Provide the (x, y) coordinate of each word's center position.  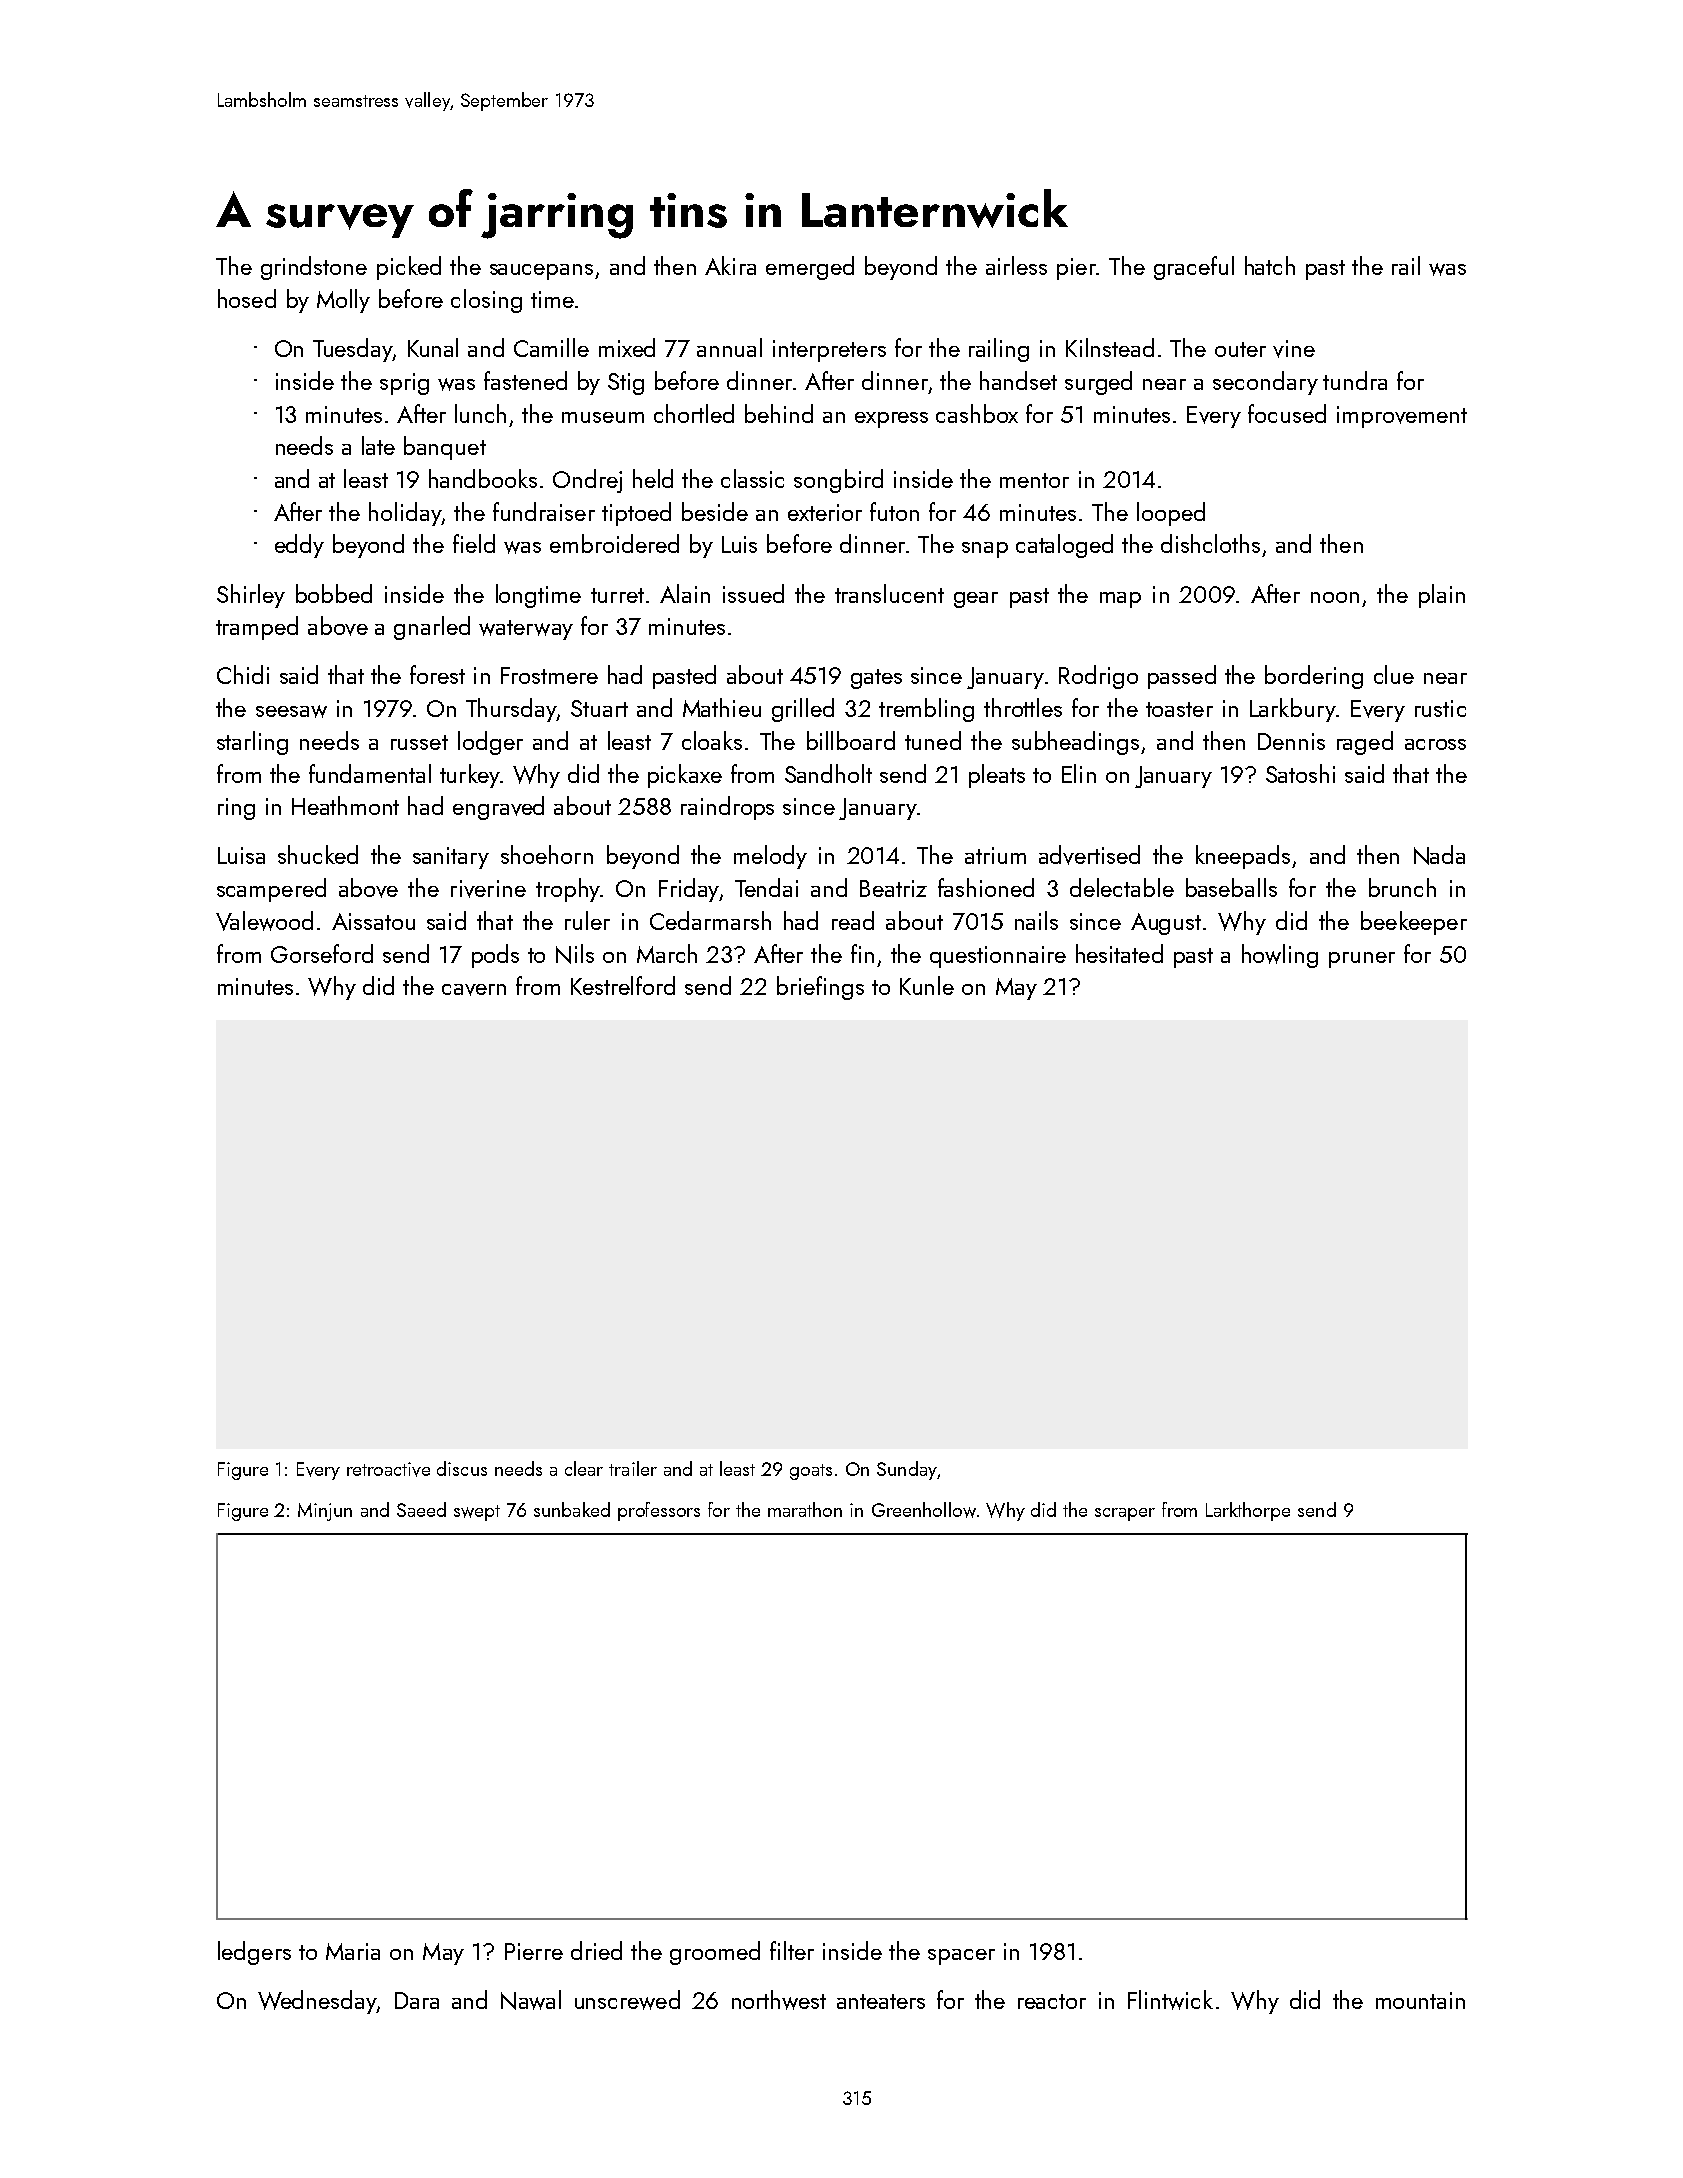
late (378, 445)
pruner (1362, 960)
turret (617, 595)
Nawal (531, 2000)
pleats (997, 776)
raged (1365, 743)
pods (495, 956)
